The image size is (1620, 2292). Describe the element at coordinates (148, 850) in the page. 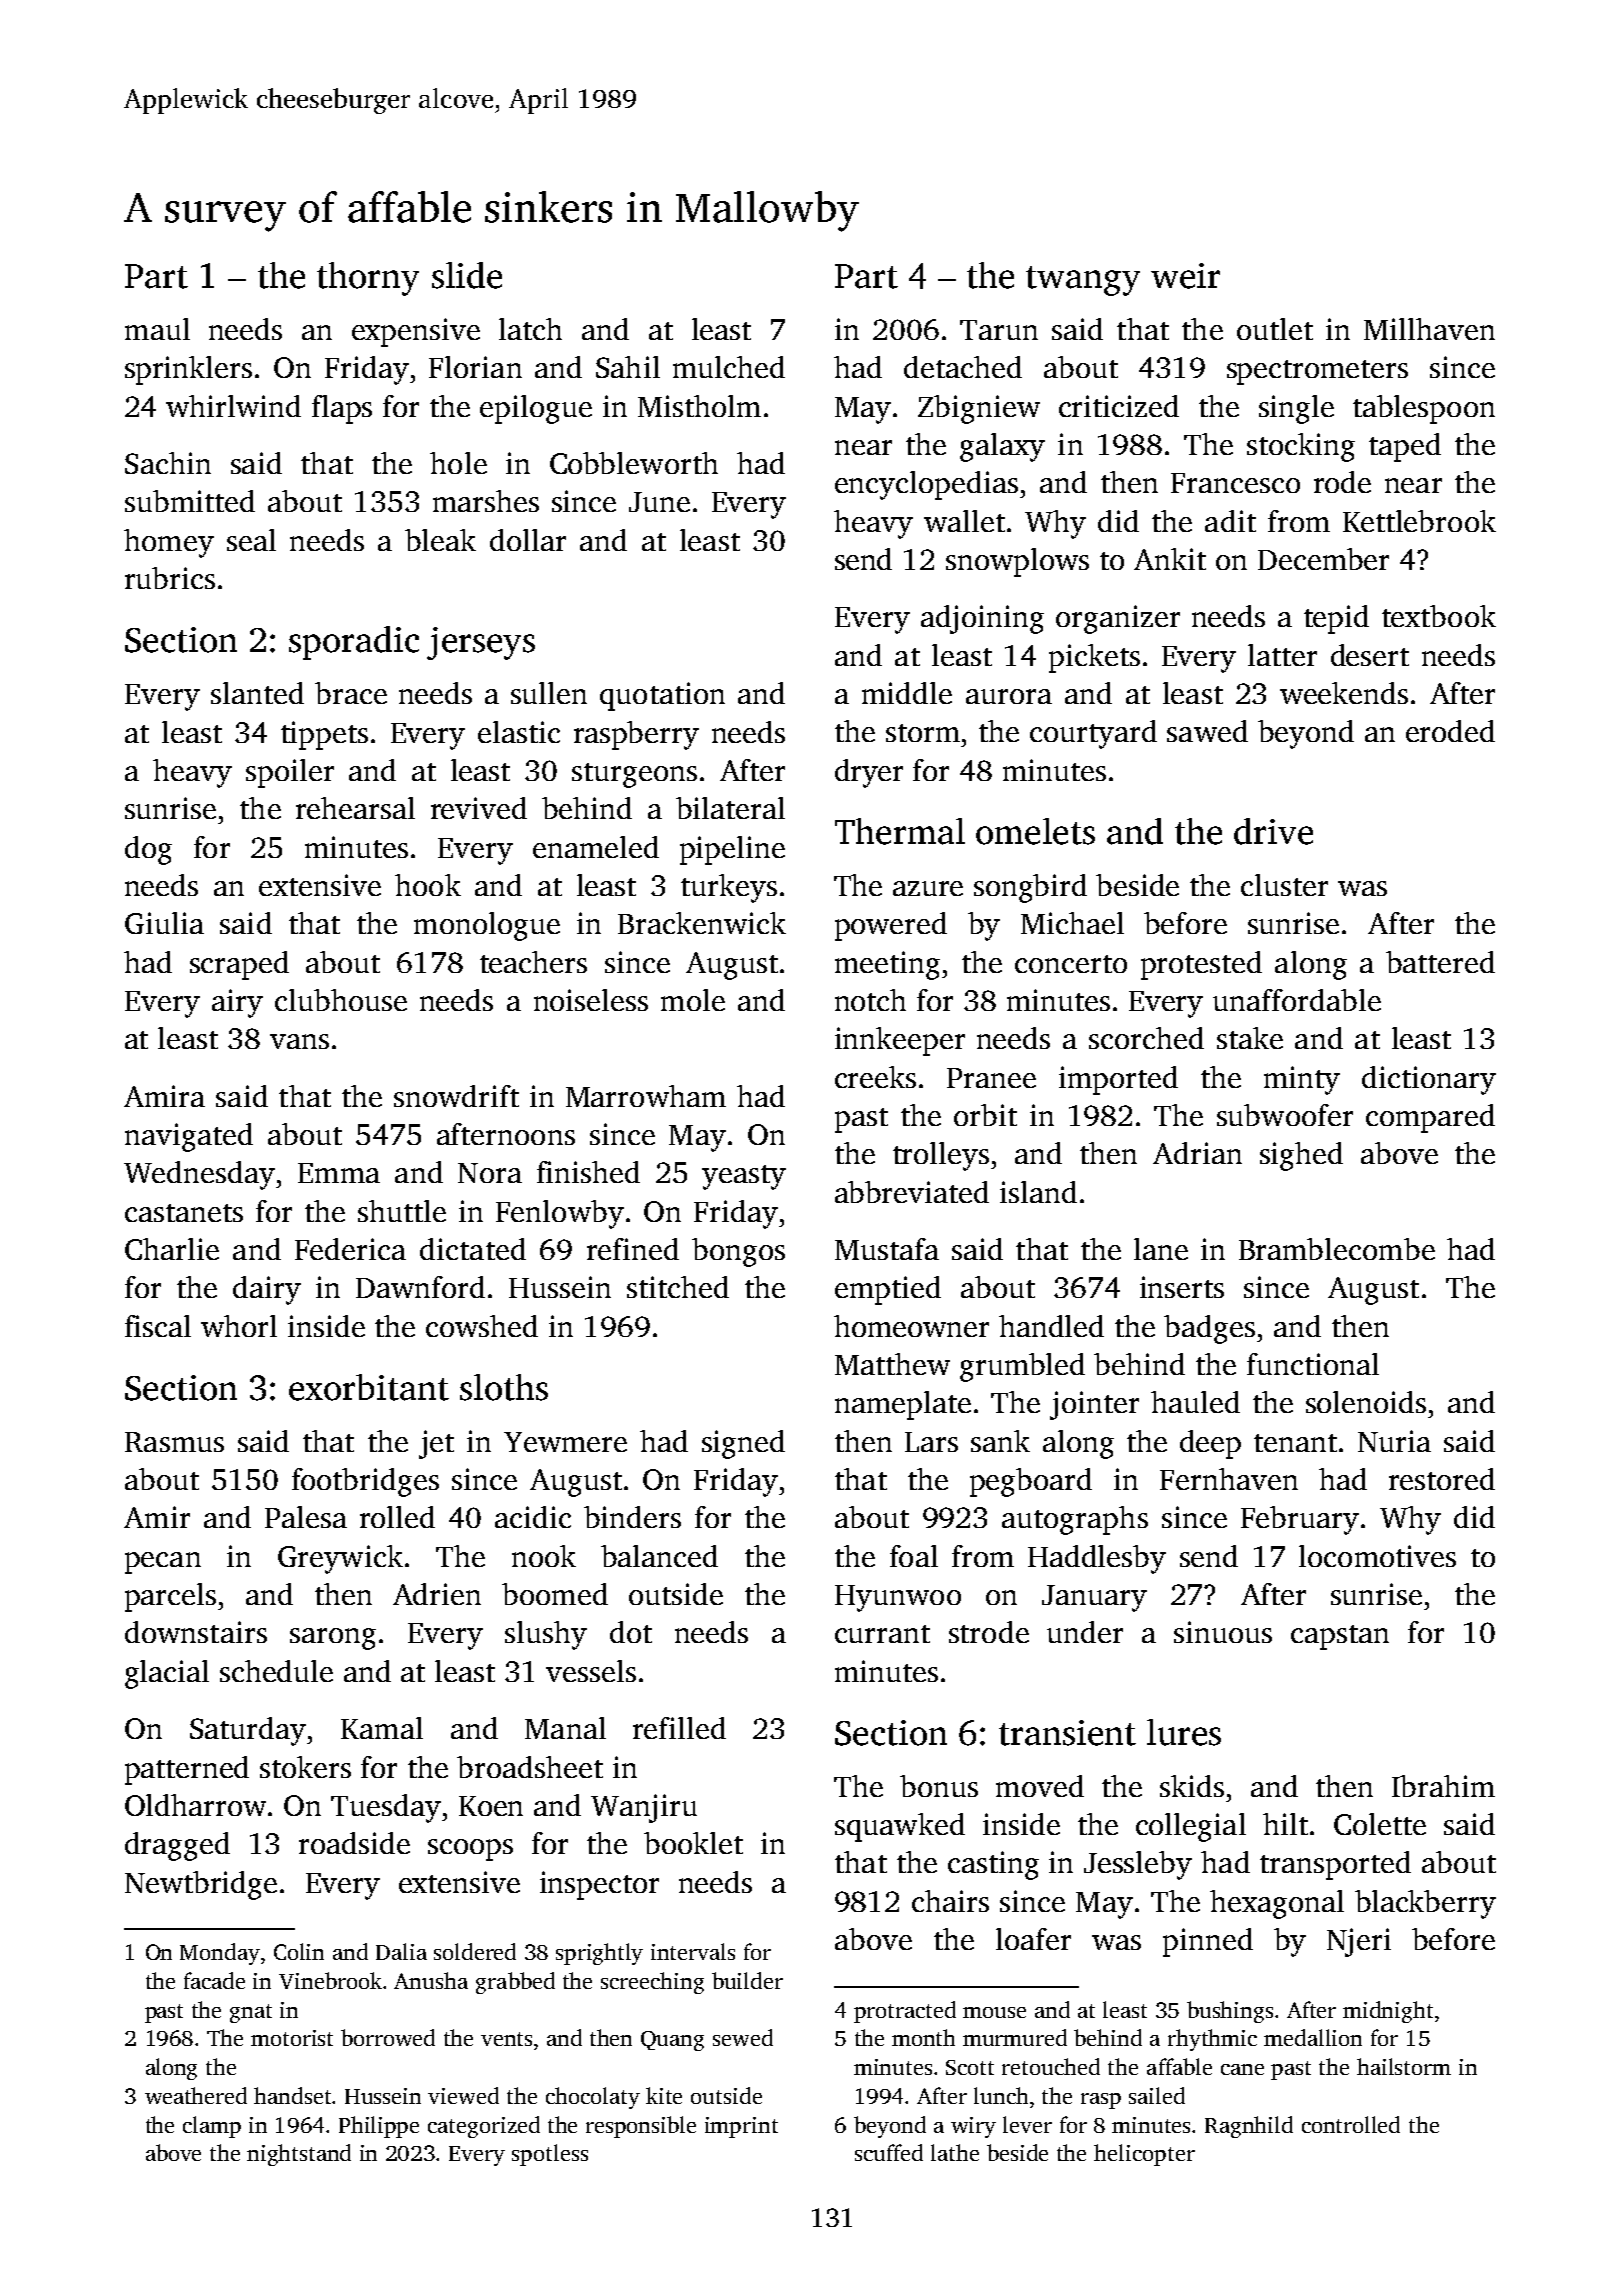

I see `dog` at that location.
